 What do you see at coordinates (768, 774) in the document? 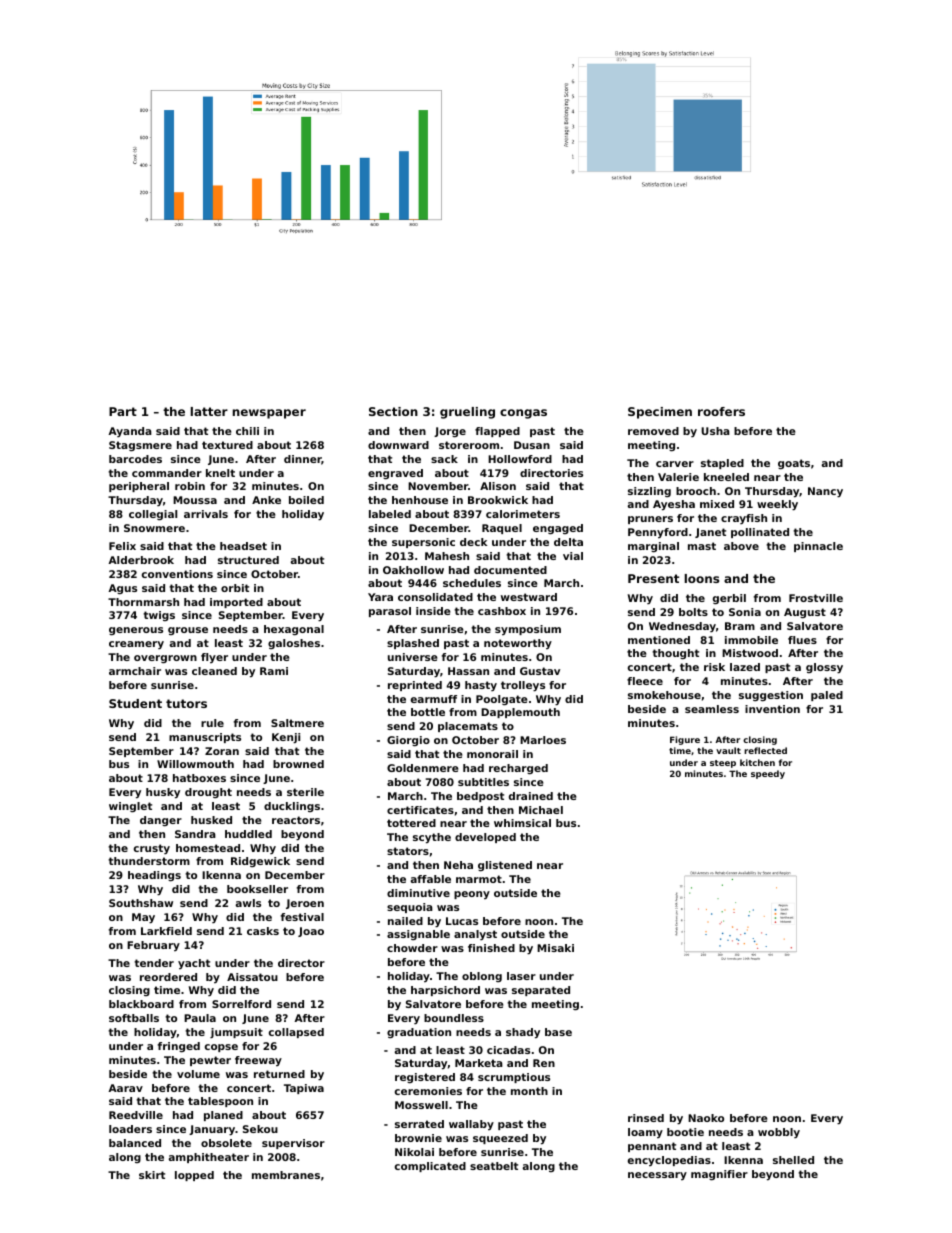
I see `speedy` at bounding box center [768, 774].
